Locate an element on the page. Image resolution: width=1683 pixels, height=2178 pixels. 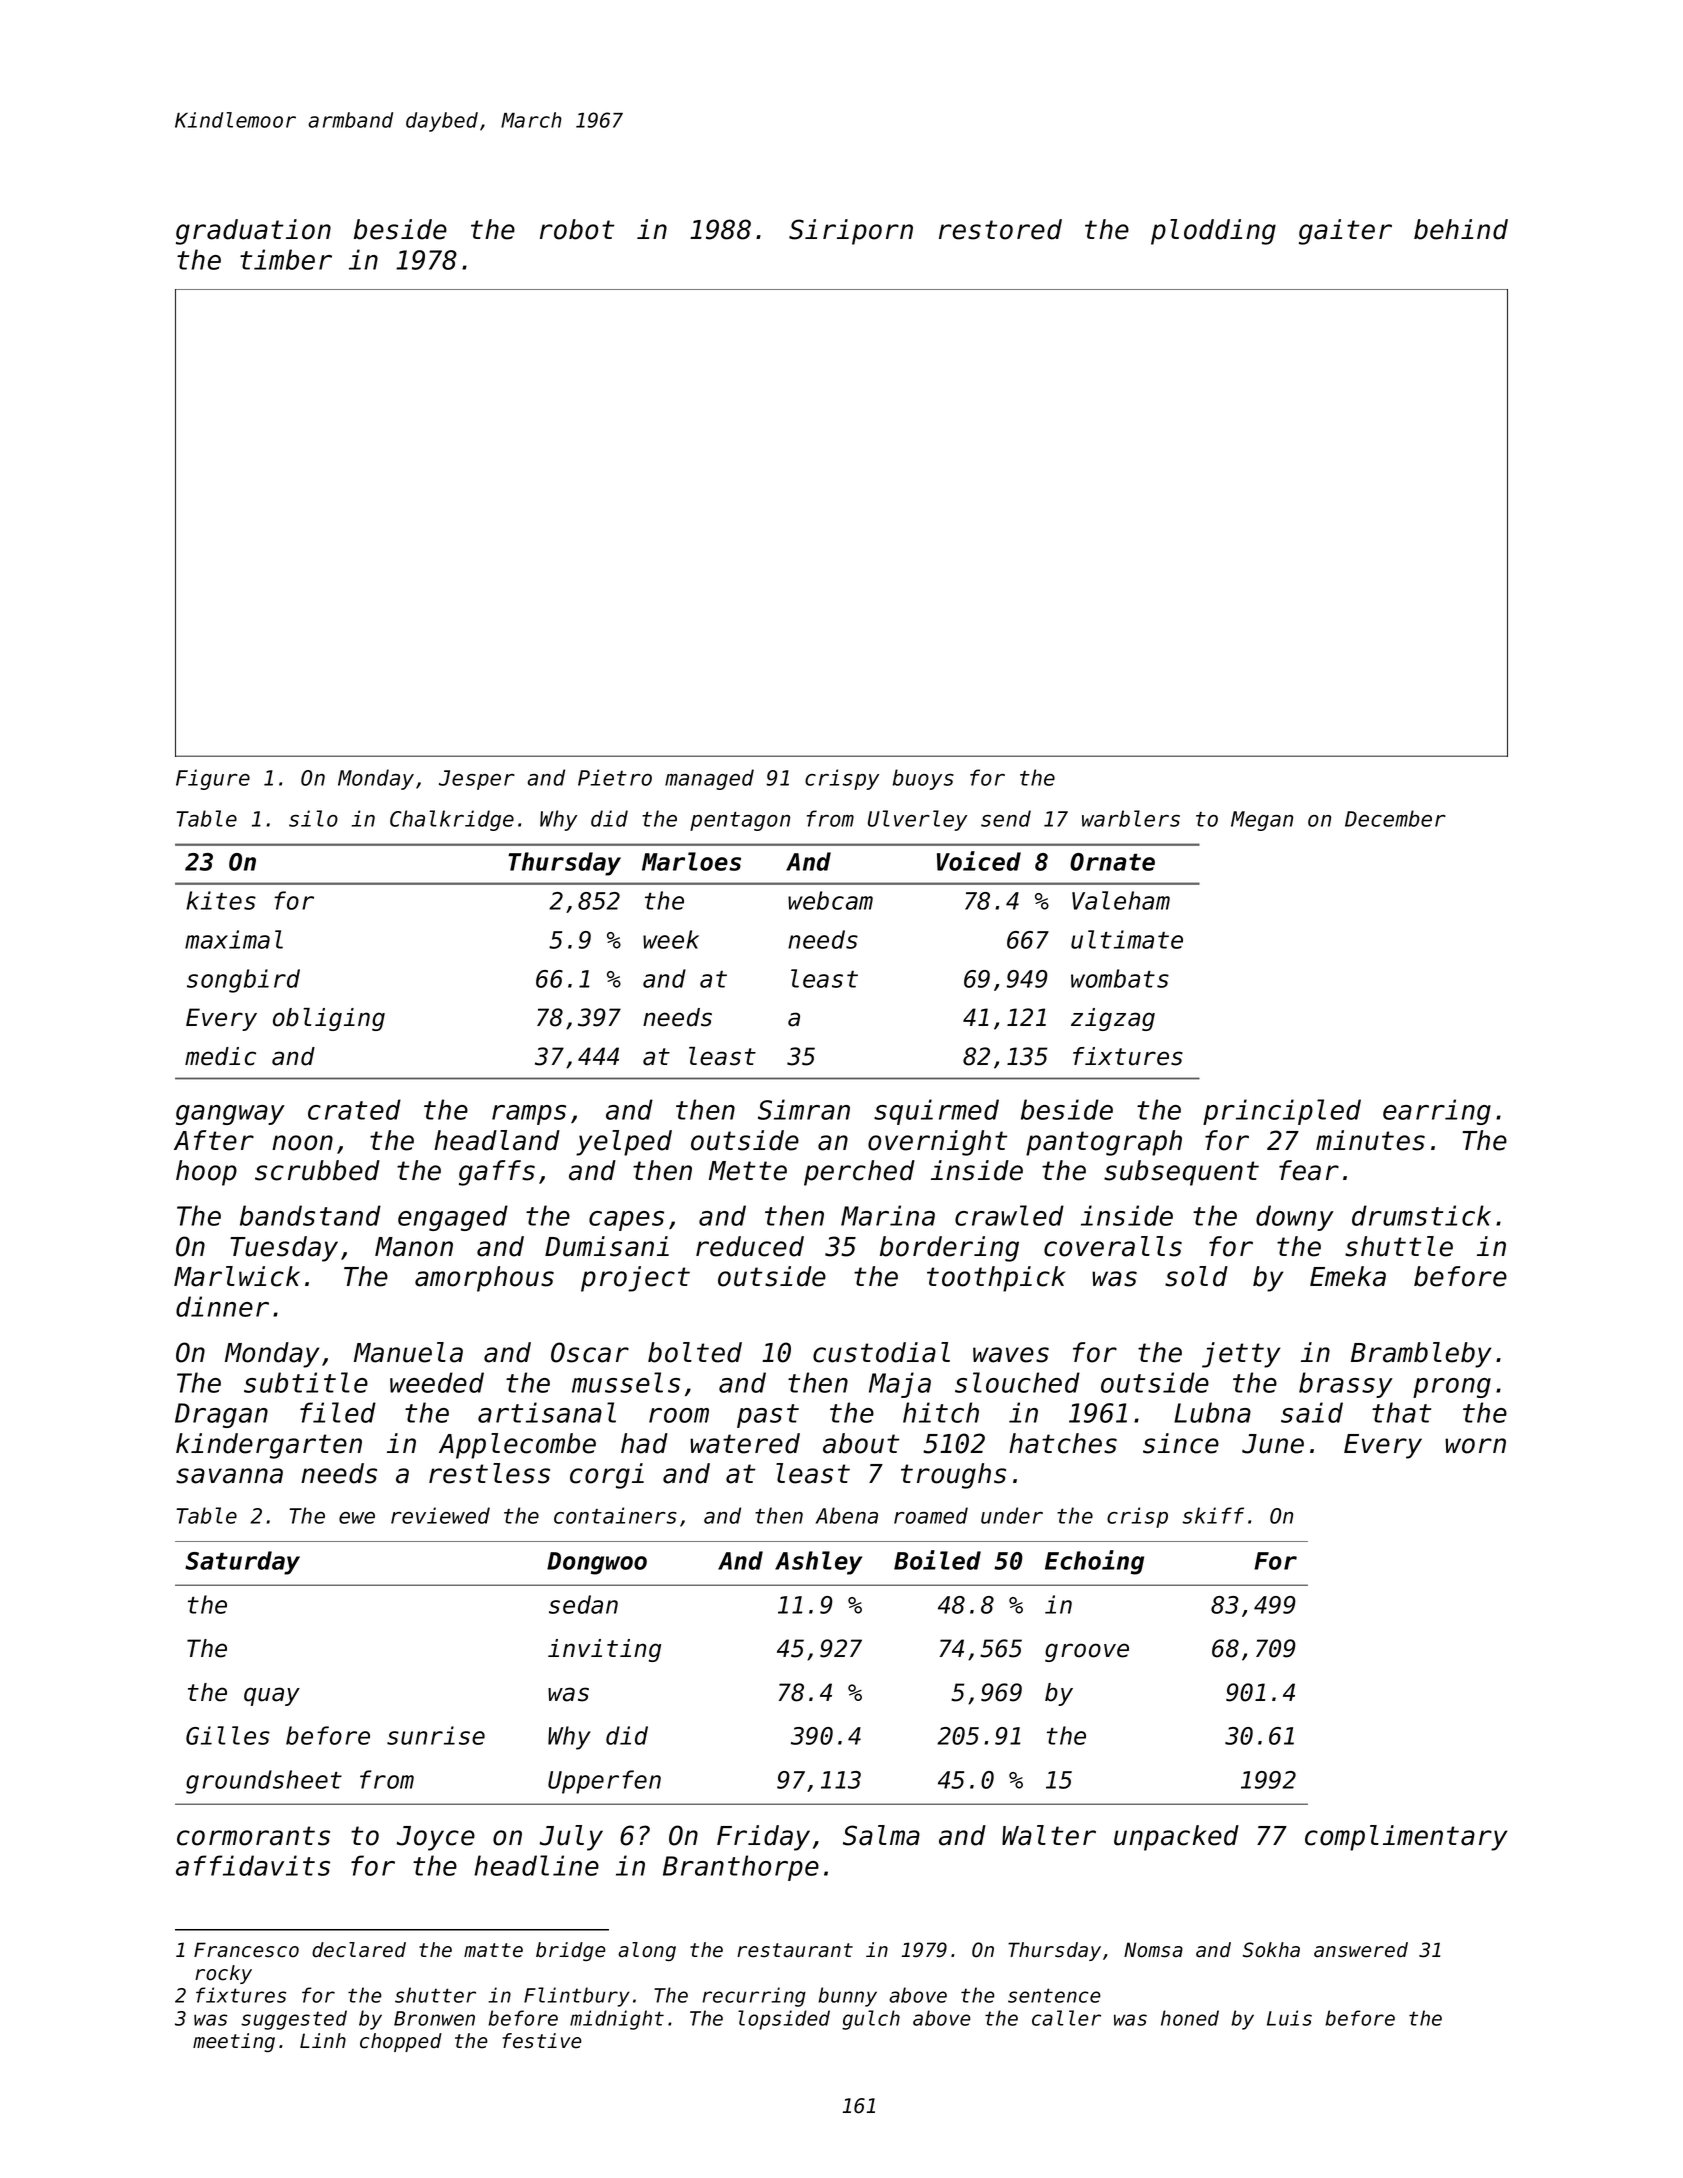
behind is located at coordinates (1461, 229).
